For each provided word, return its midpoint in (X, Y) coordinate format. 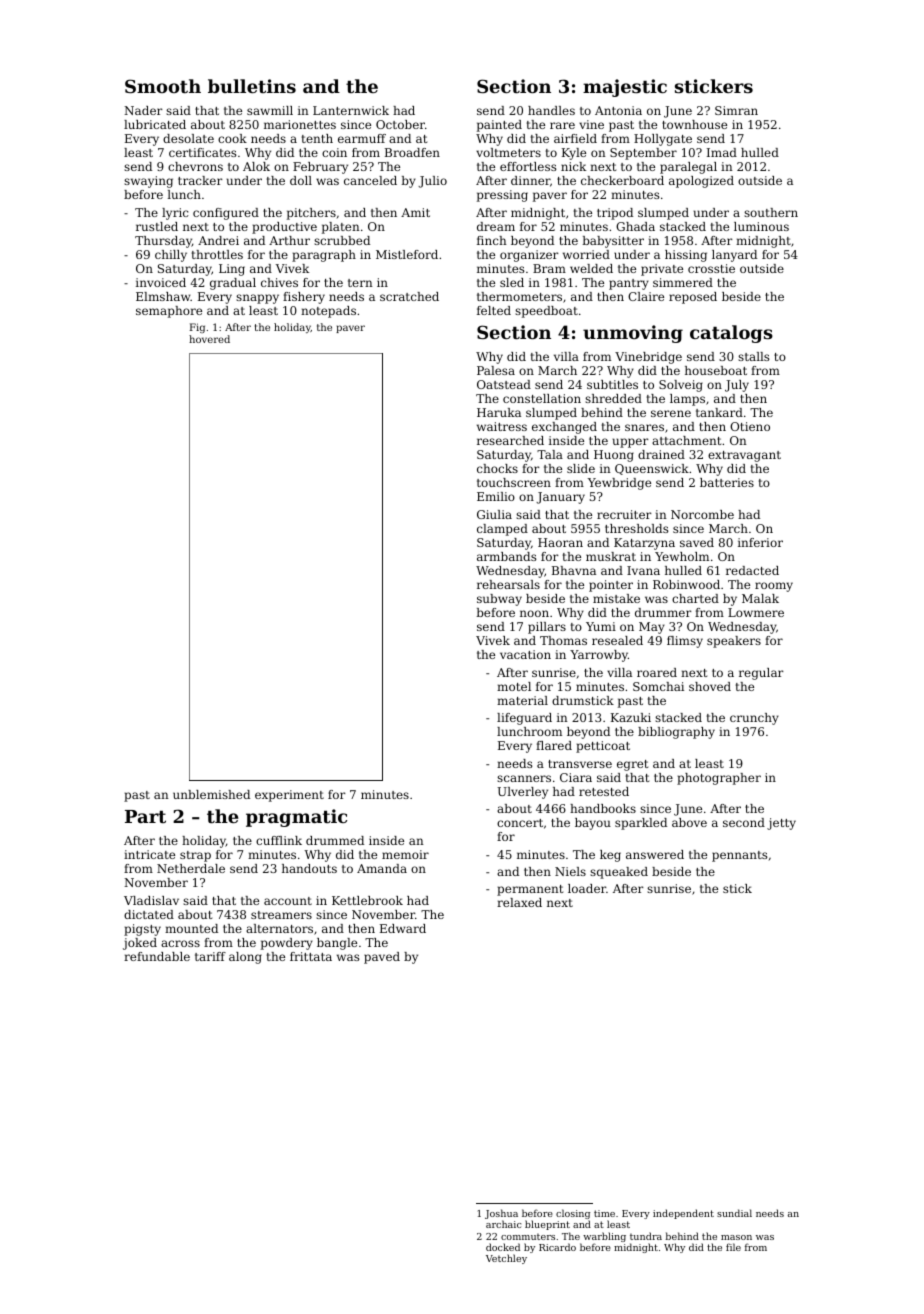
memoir (405, 854)
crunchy (754, 719)
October (400, 124)
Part (145, 816)
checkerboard (622, 180)
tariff (210, 956)
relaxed (519, 902)
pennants (739, 856)
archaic (503, 1224)
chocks (497, 468)
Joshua (501, 1215)
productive (284, 228)
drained (661, 454)
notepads (328, 312)
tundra (646, 1236)
